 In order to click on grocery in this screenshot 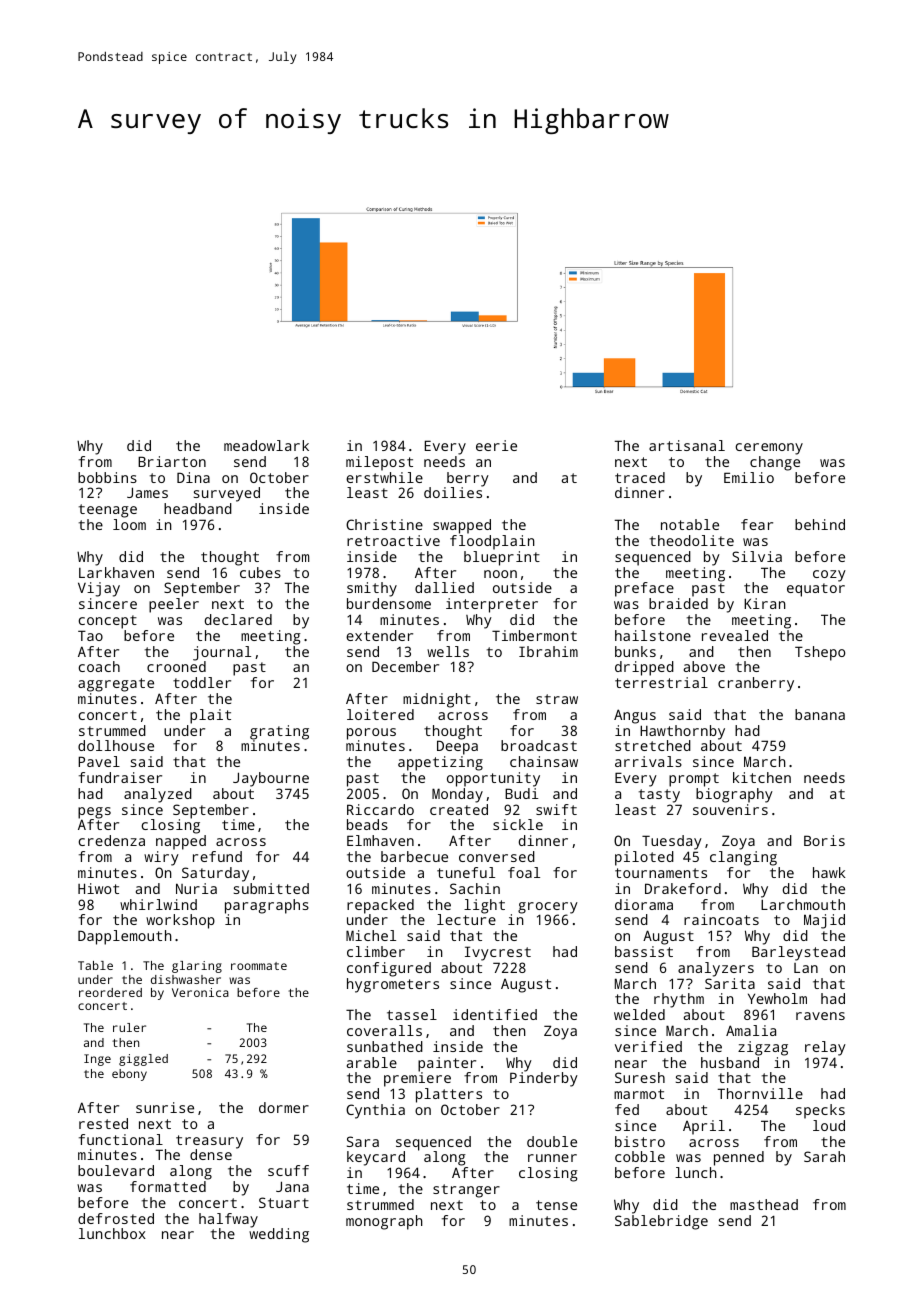, I will do `click(548, 908)`.
